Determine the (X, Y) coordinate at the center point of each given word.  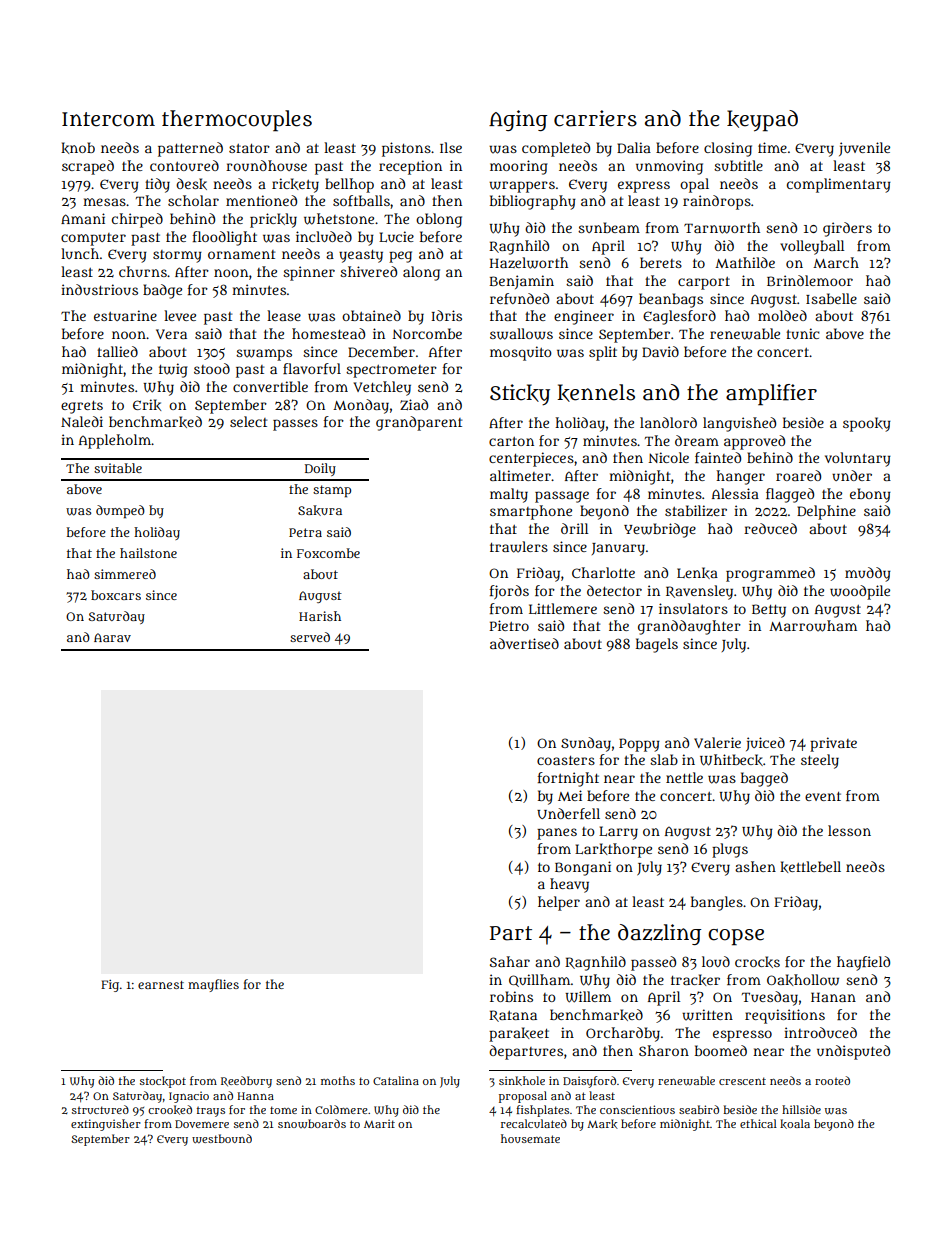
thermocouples (237, 121)
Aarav (112, 637)
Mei (570, 795)
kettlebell (810, 867)
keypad (762, 121)
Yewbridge (660, 530)
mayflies (213, 985)
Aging (518, 120)
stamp (332, 491)
